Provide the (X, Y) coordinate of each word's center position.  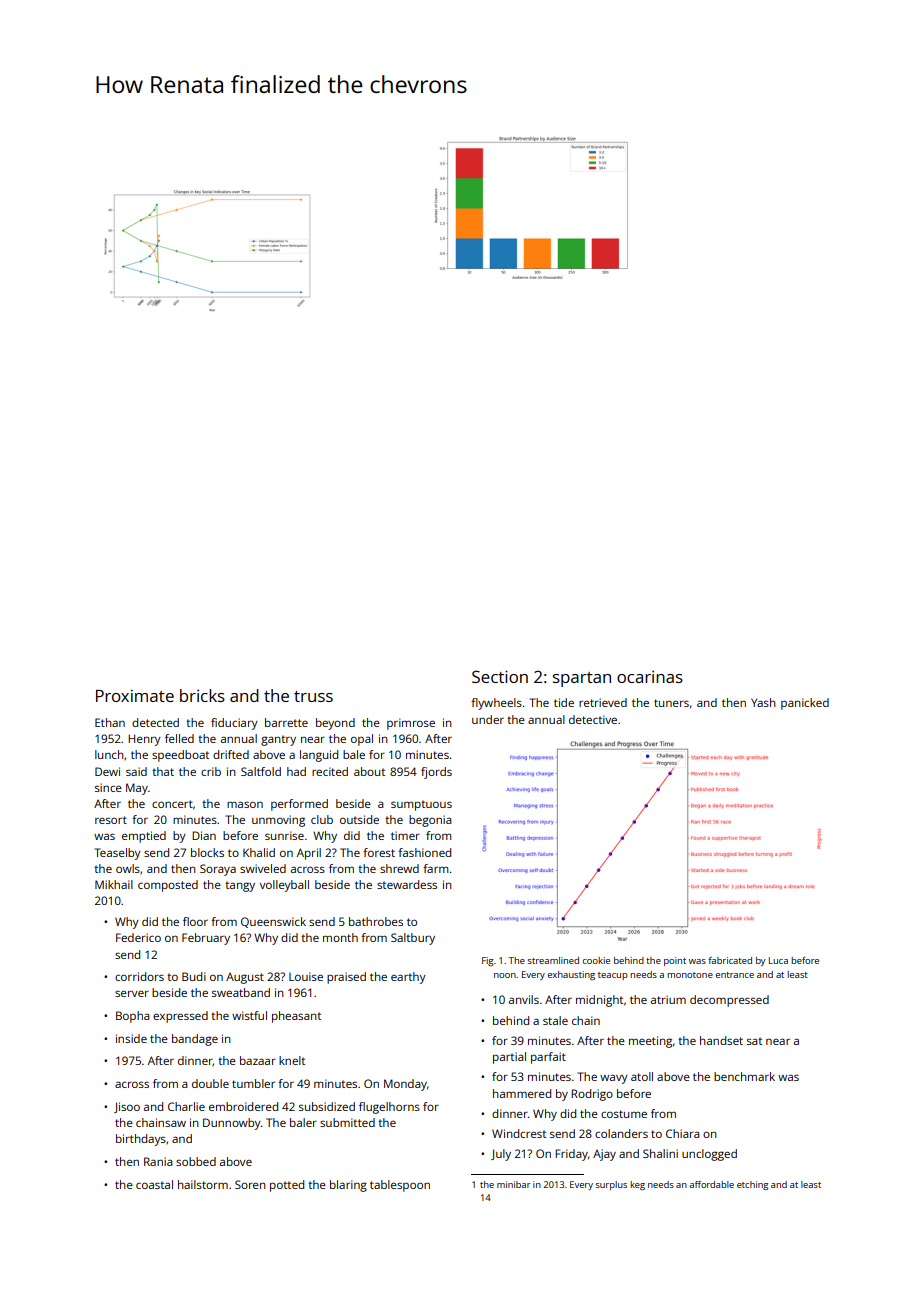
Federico (138, 937)
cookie (596, 960)
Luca (778, 960)
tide (564, 702)
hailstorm (203, 1184)
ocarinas (650, 676)
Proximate (135, 695)
